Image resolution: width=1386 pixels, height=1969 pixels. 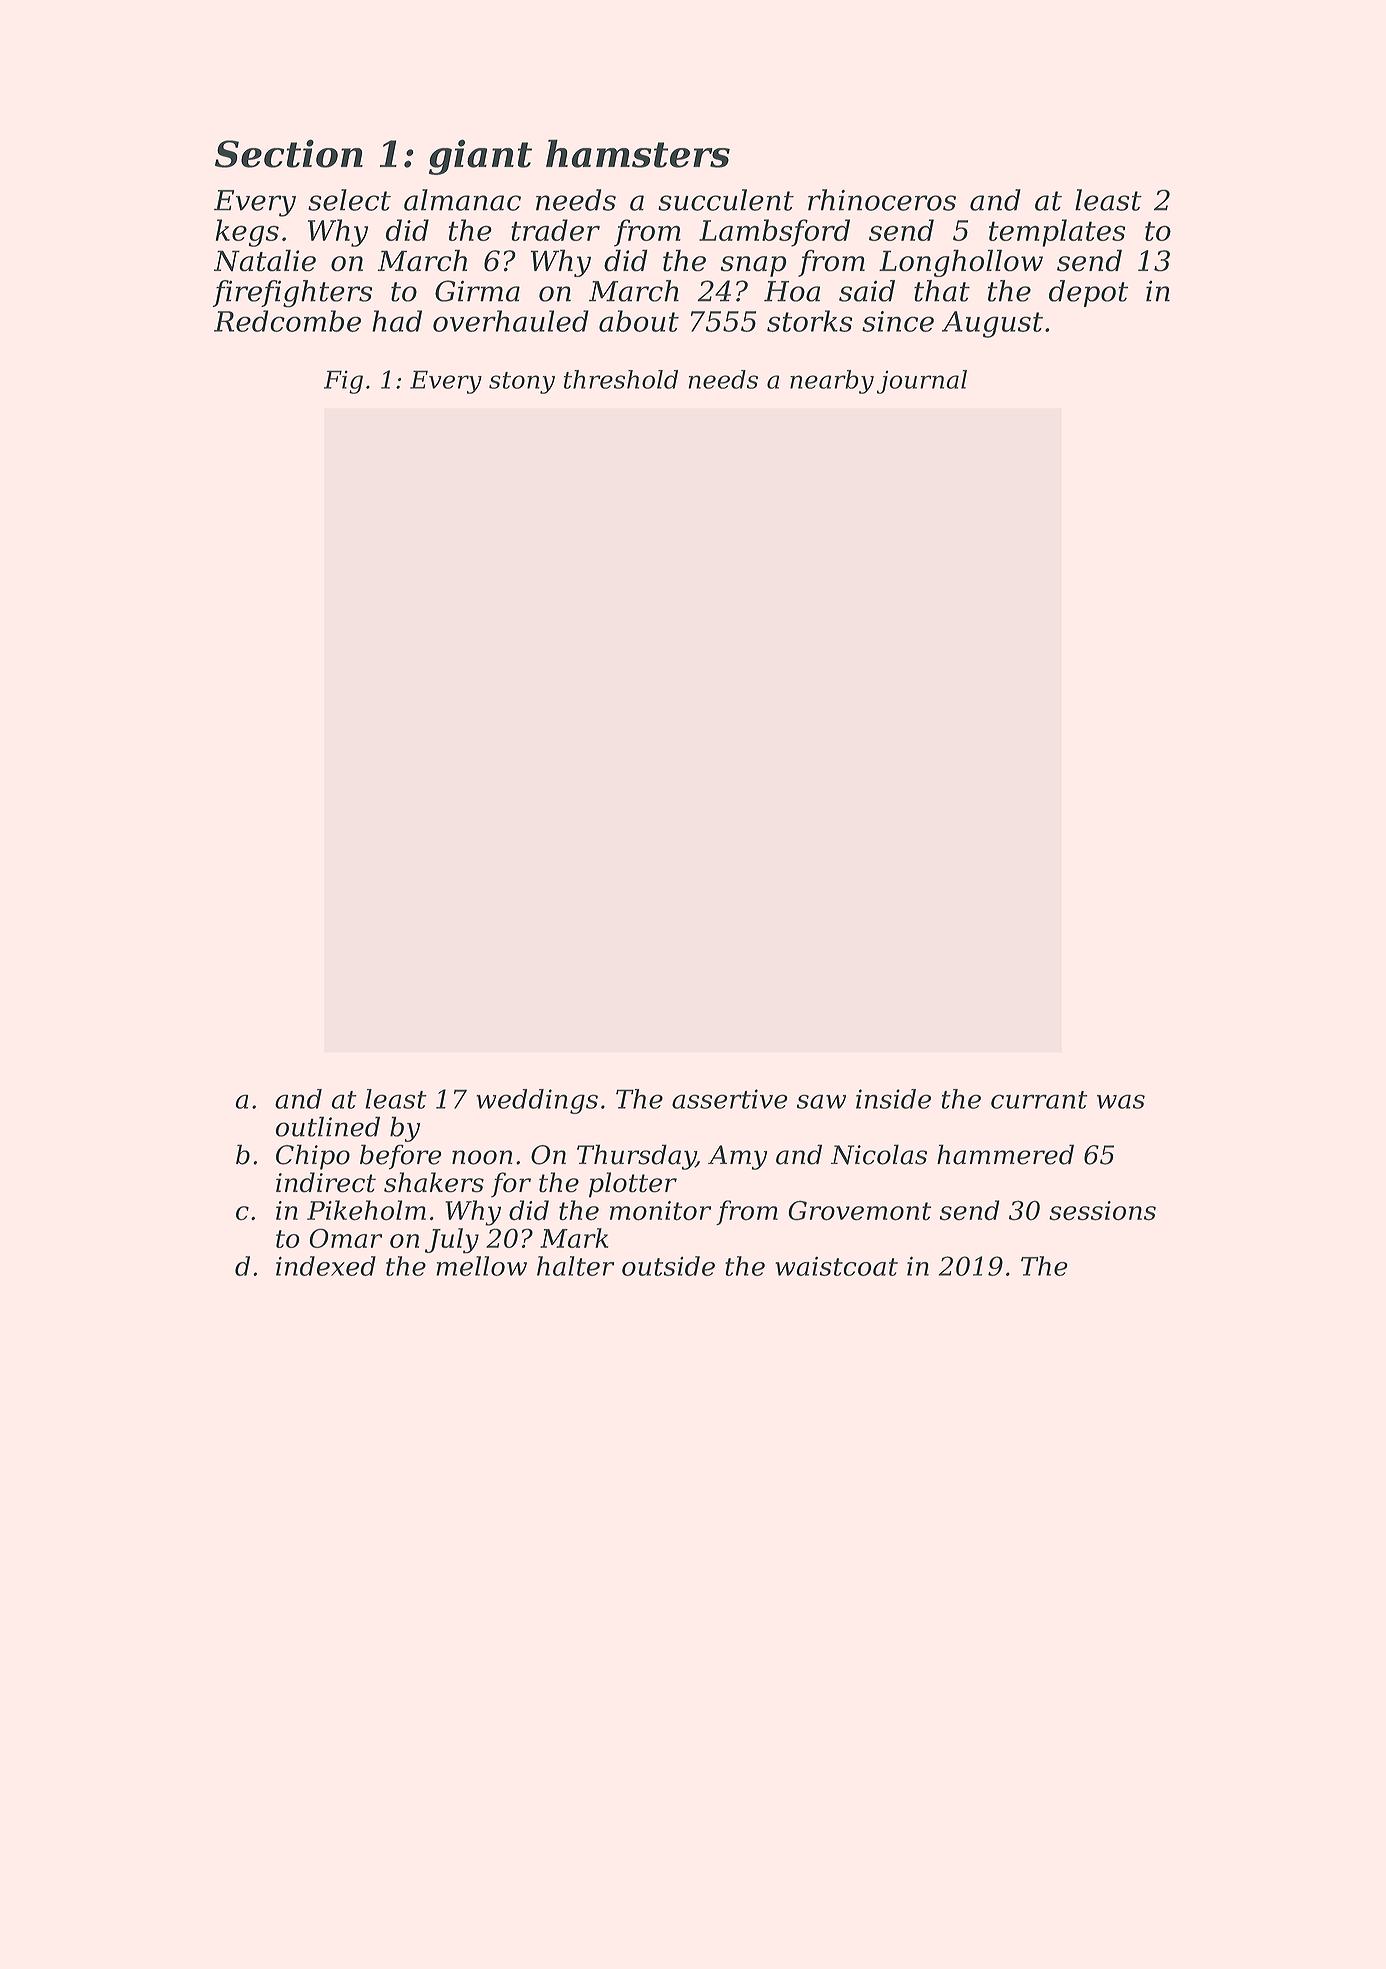 What do you see at coordinates (992, 324) in the screenshot?
I see `August` at bounding box center [992, 324].
